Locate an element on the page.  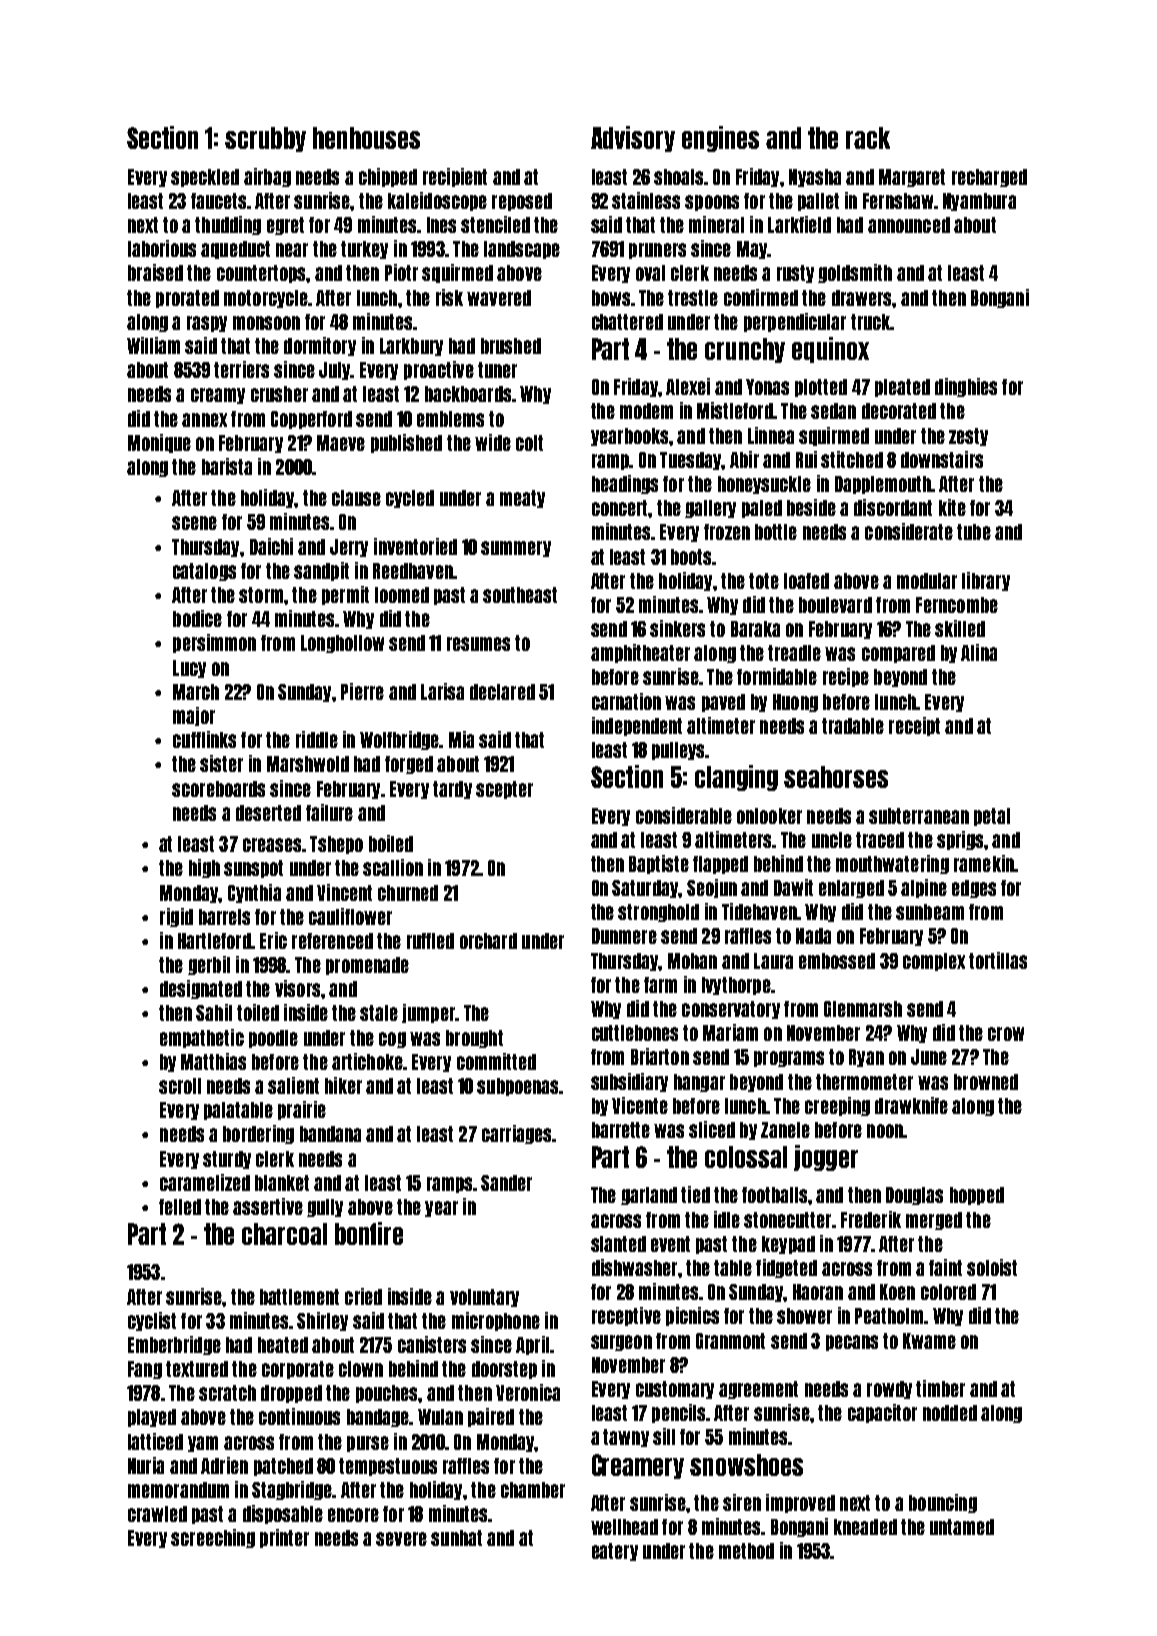
sunspot is located at coordinates (253, 869).
